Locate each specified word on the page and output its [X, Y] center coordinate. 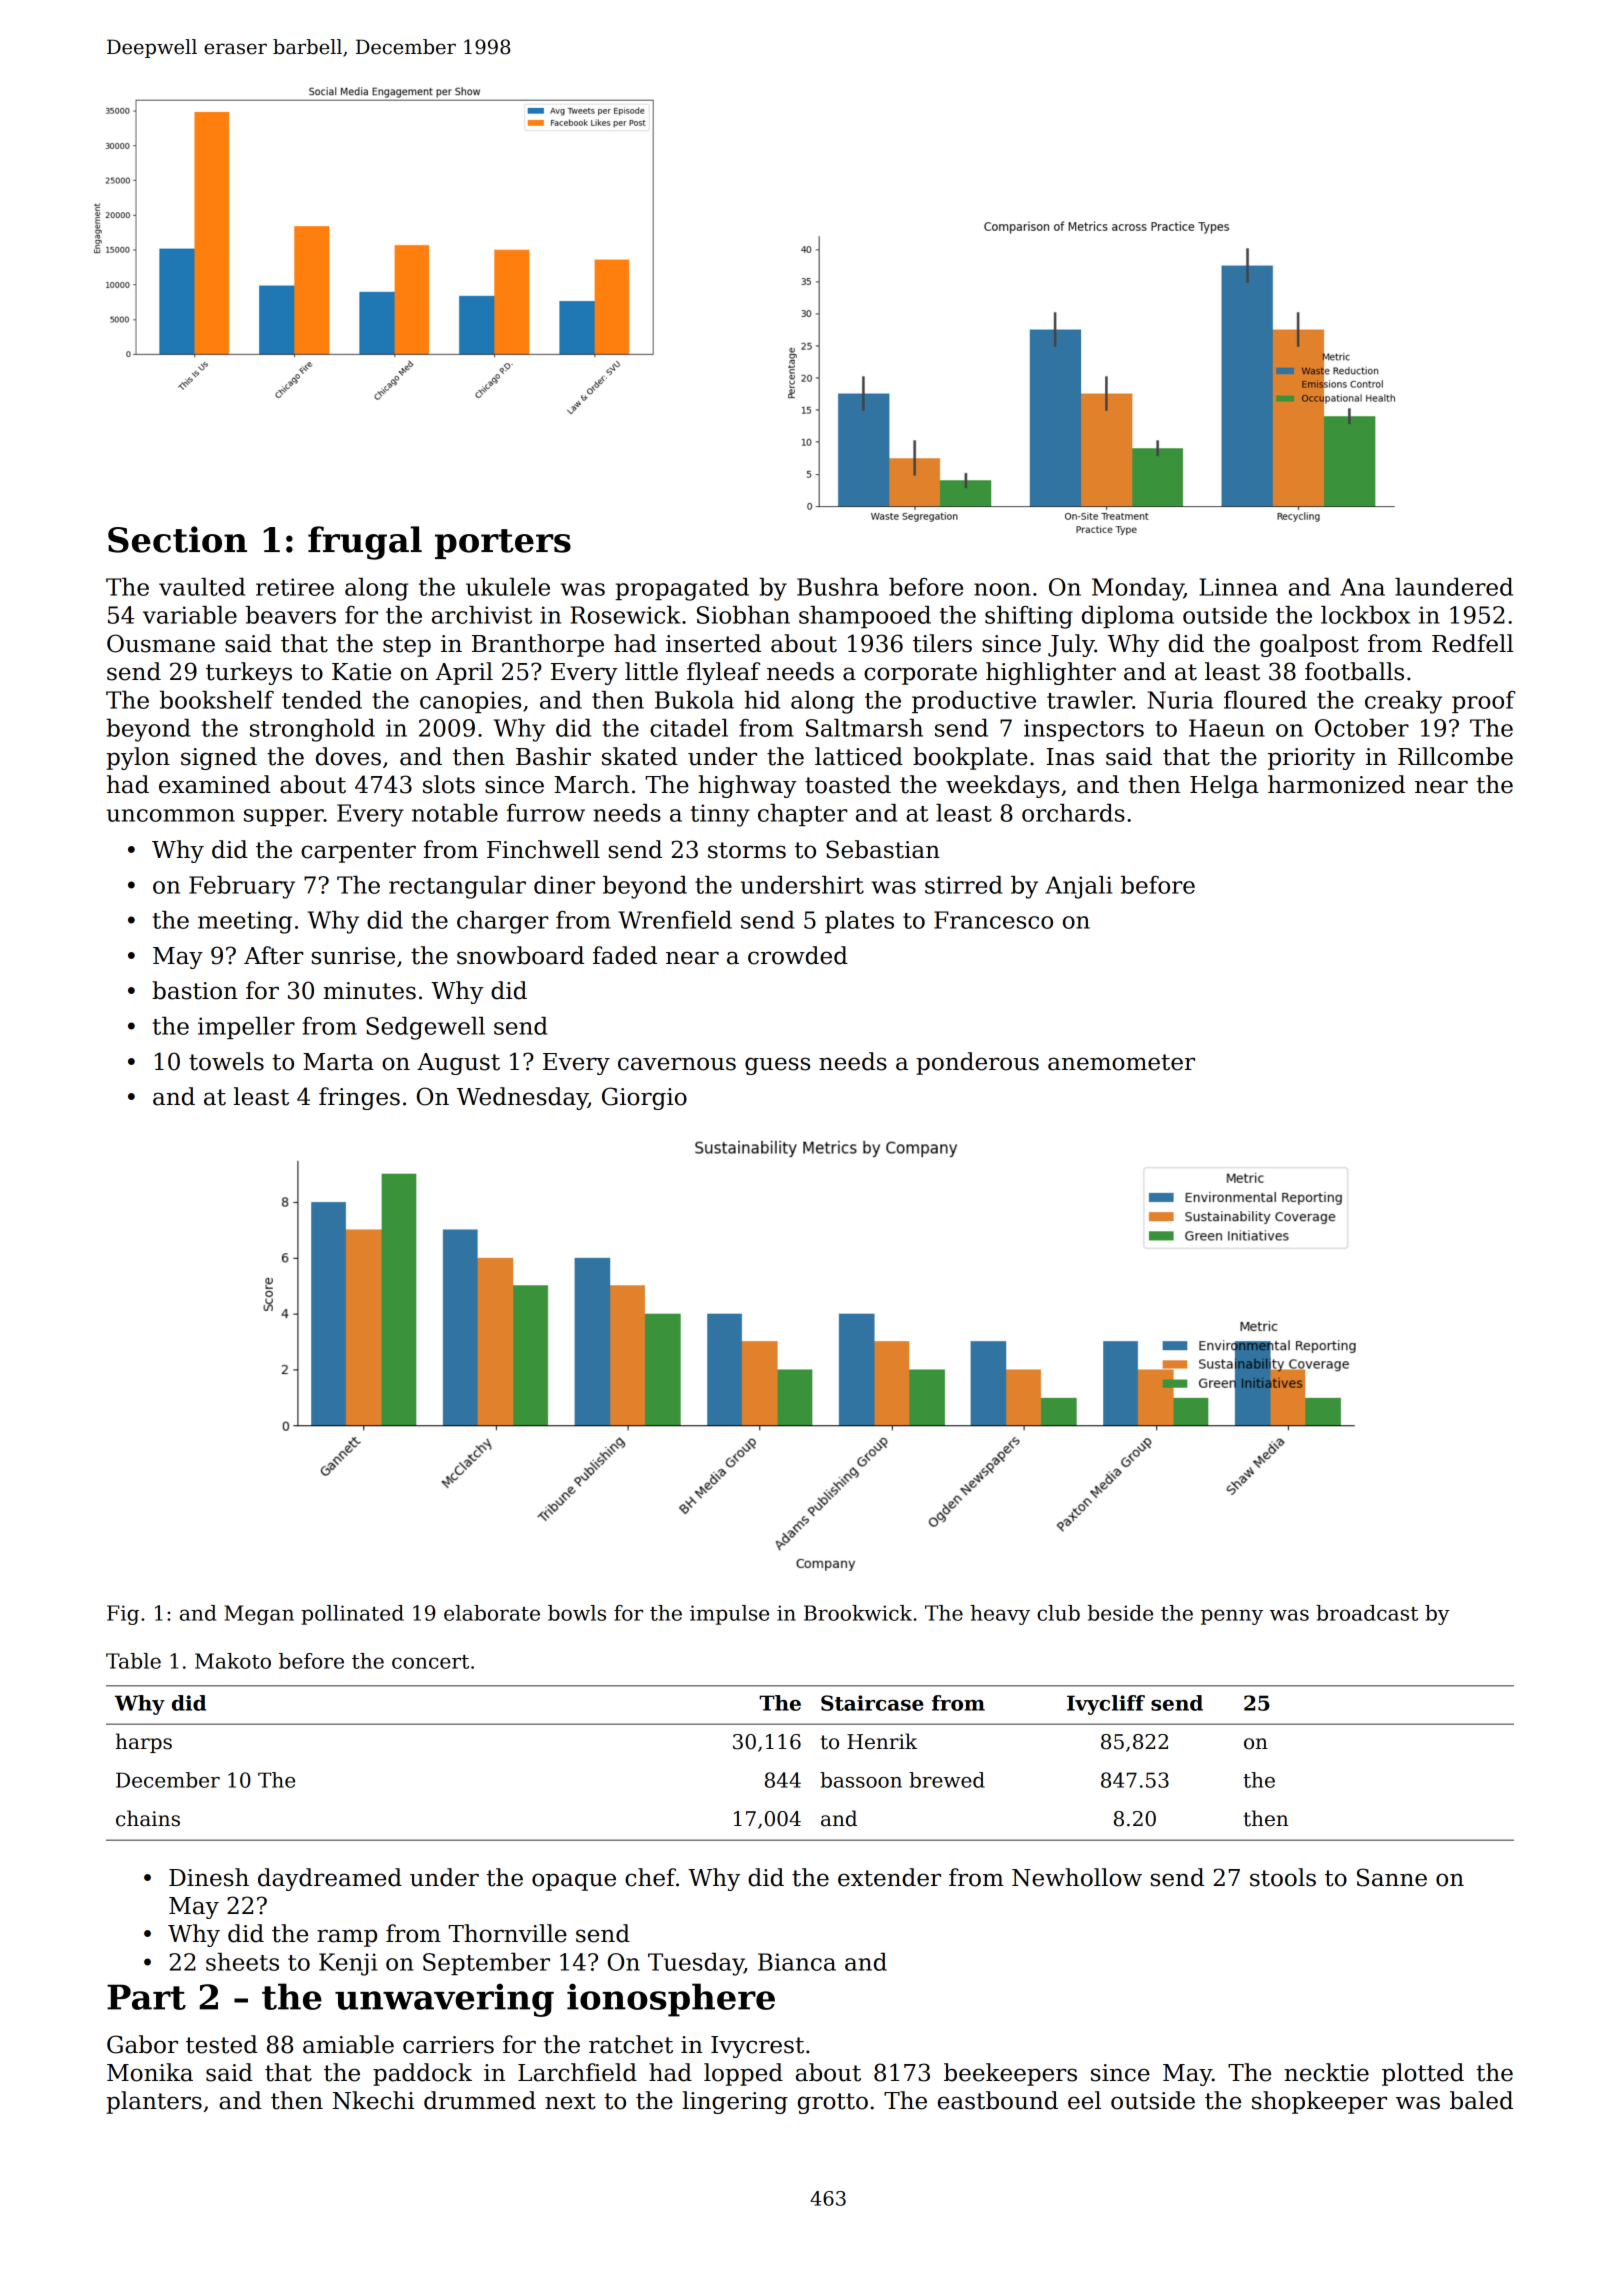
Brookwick [858, 1613]
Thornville [507, 1933]
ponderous [977, 1063]
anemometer [1121, 1062]
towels [226, 1061]
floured [1265, 700]
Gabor [142, 2044]
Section [177, 539]
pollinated [352, 1615]
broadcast [1367, 1613]
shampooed [865, 617]
